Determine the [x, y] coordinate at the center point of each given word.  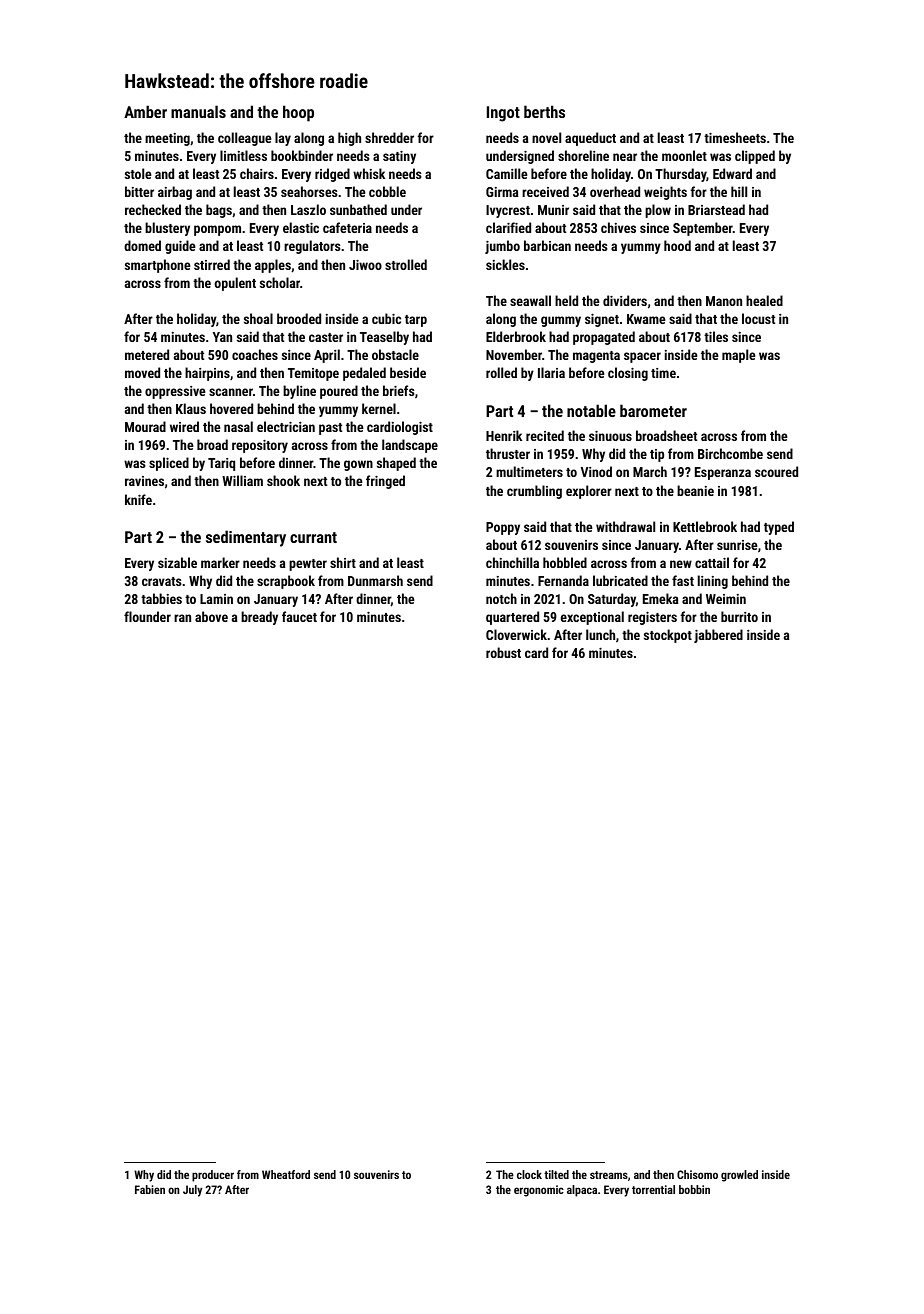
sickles [505, 264]
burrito [739, 616]
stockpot [668, 636]
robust [503, 652]
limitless [243, 155]
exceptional [592, 618]
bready [259, 618]
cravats [161, 581]
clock [529, 1174]
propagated [604, 338]
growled [739, 1176]
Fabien [150, 1189]
